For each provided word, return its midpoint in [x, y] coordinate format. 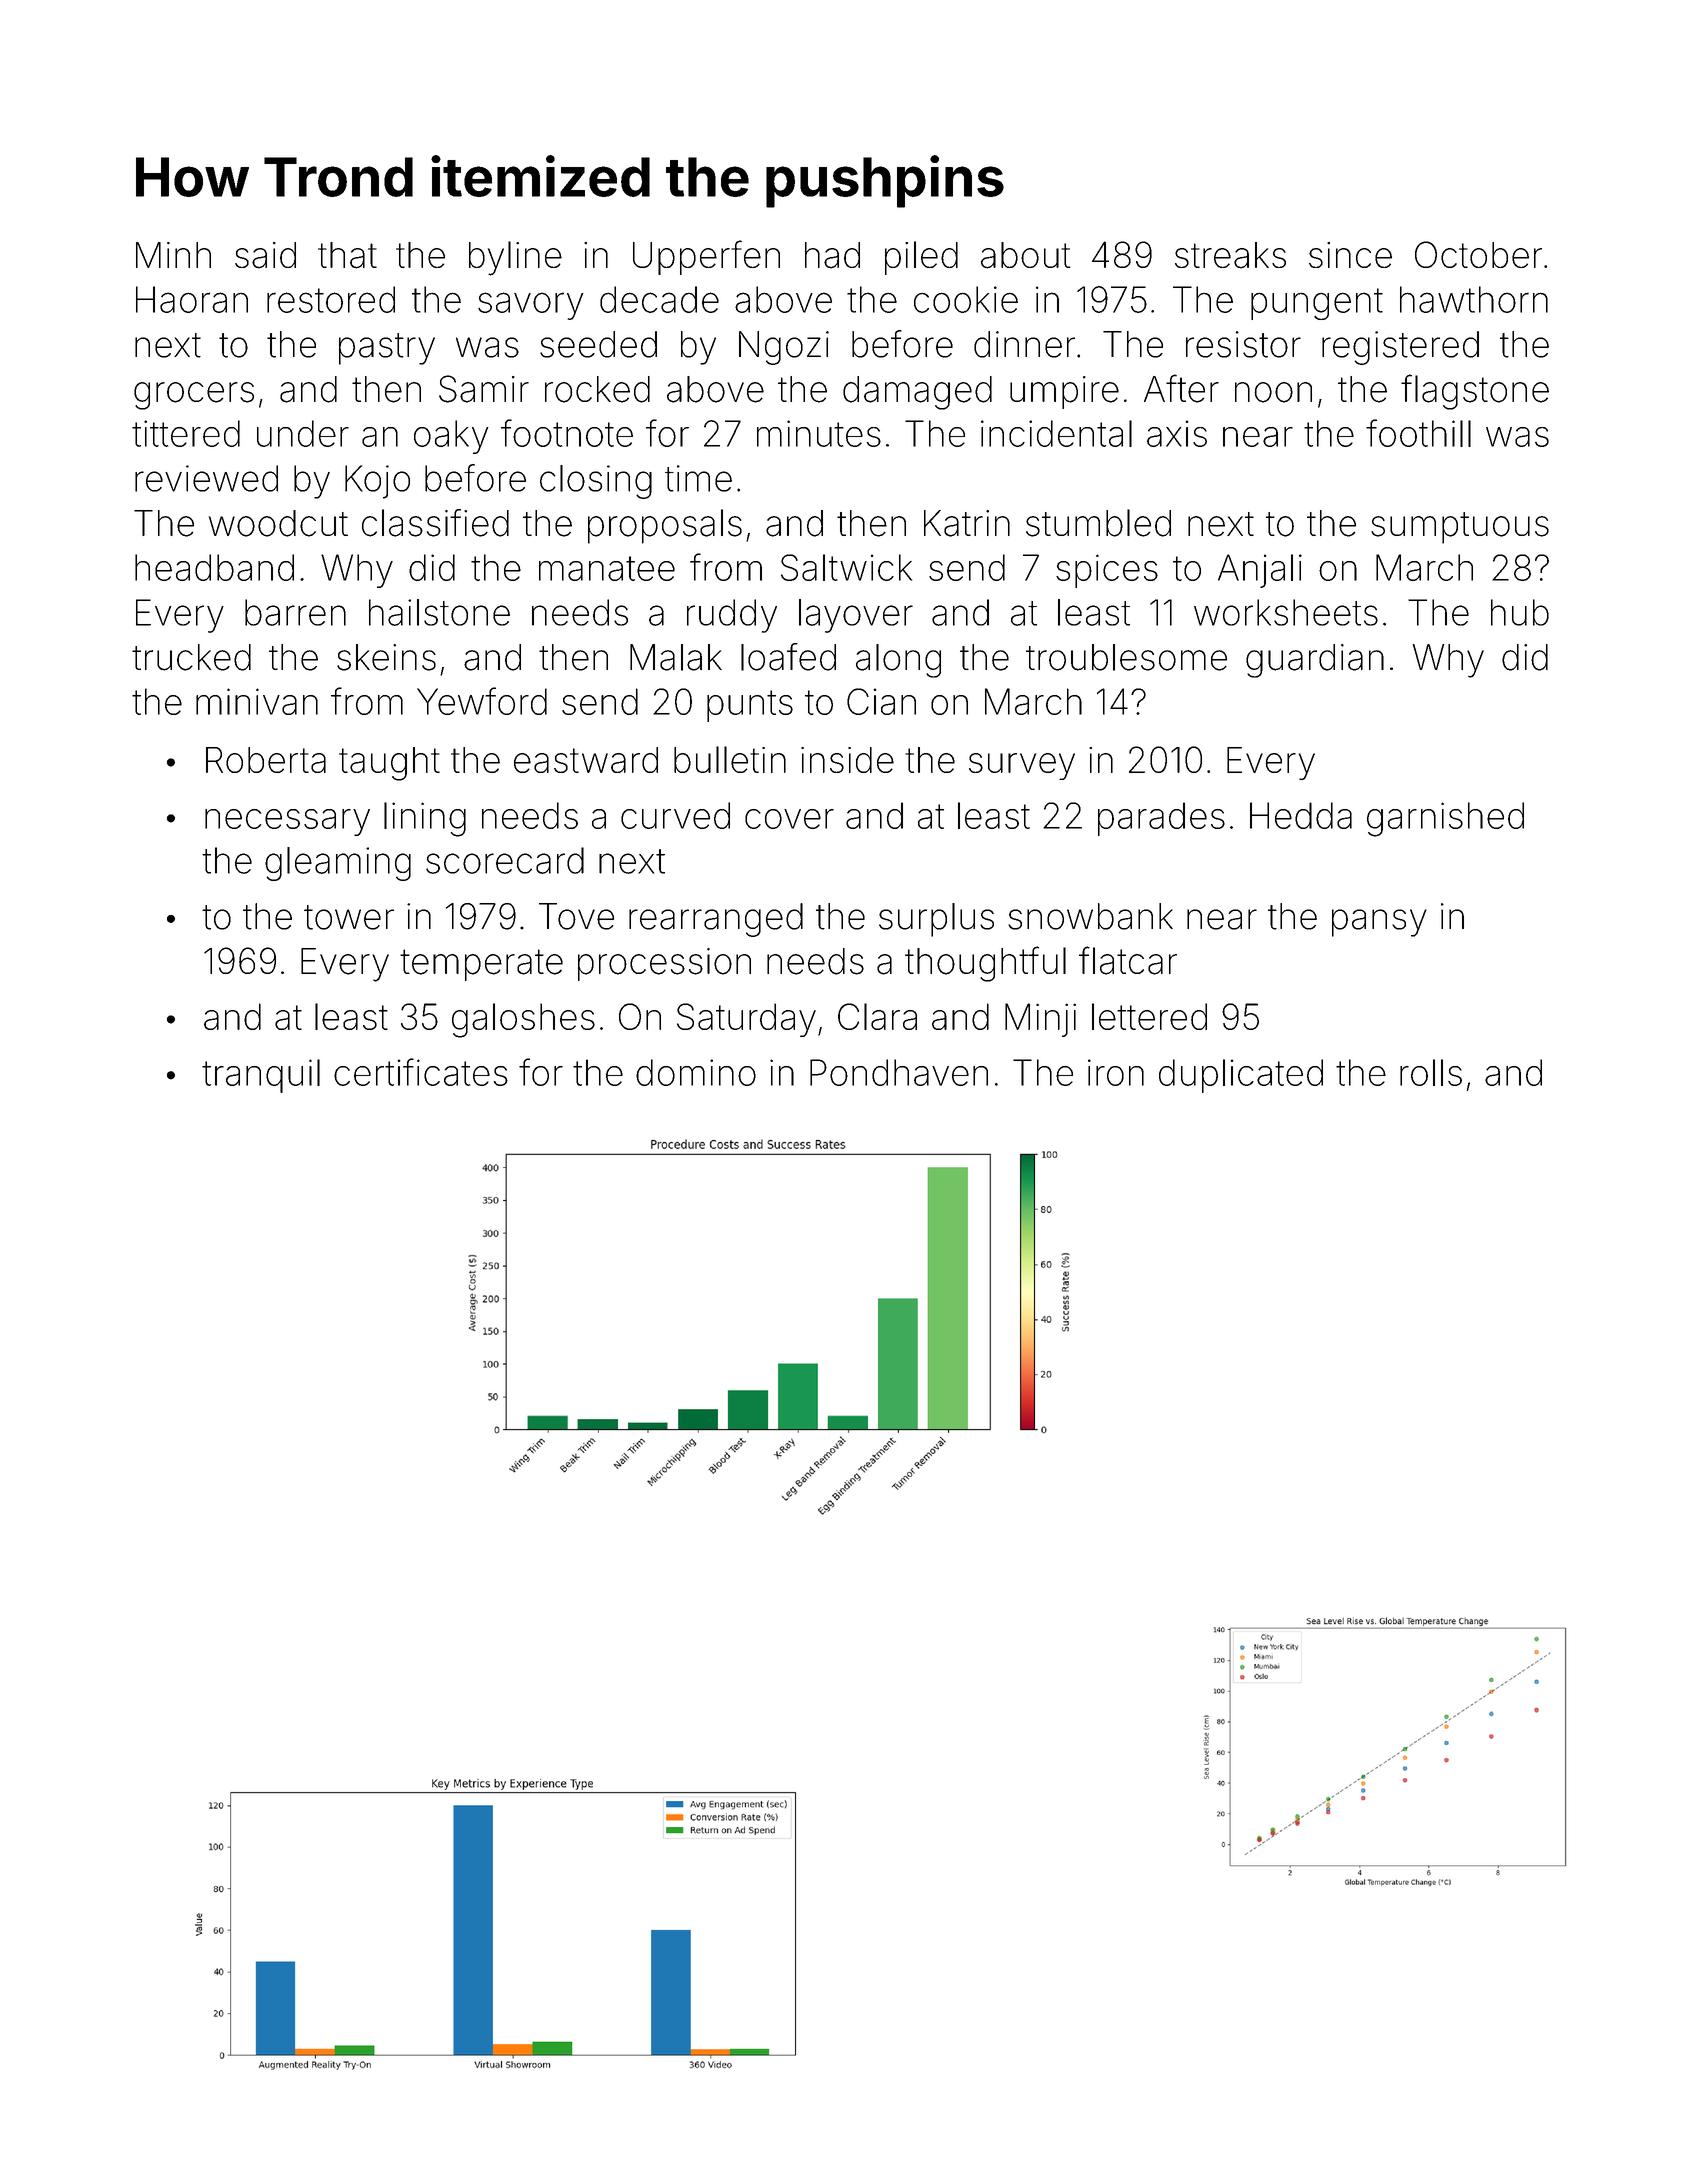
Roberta [266, 760]
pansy [1379, 923]
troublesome [1126, 657]
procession [664, 964]
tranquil [261, 1076]
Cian [881, 701]
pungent [1317, 304]
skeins [386, 657]
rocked [597, 389]
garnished [1445, 819]
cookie [966, 299]
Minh [173, 255]
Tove [576, 916]
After [1181, 388]
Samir [484, 389]
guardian [1315, 661]
